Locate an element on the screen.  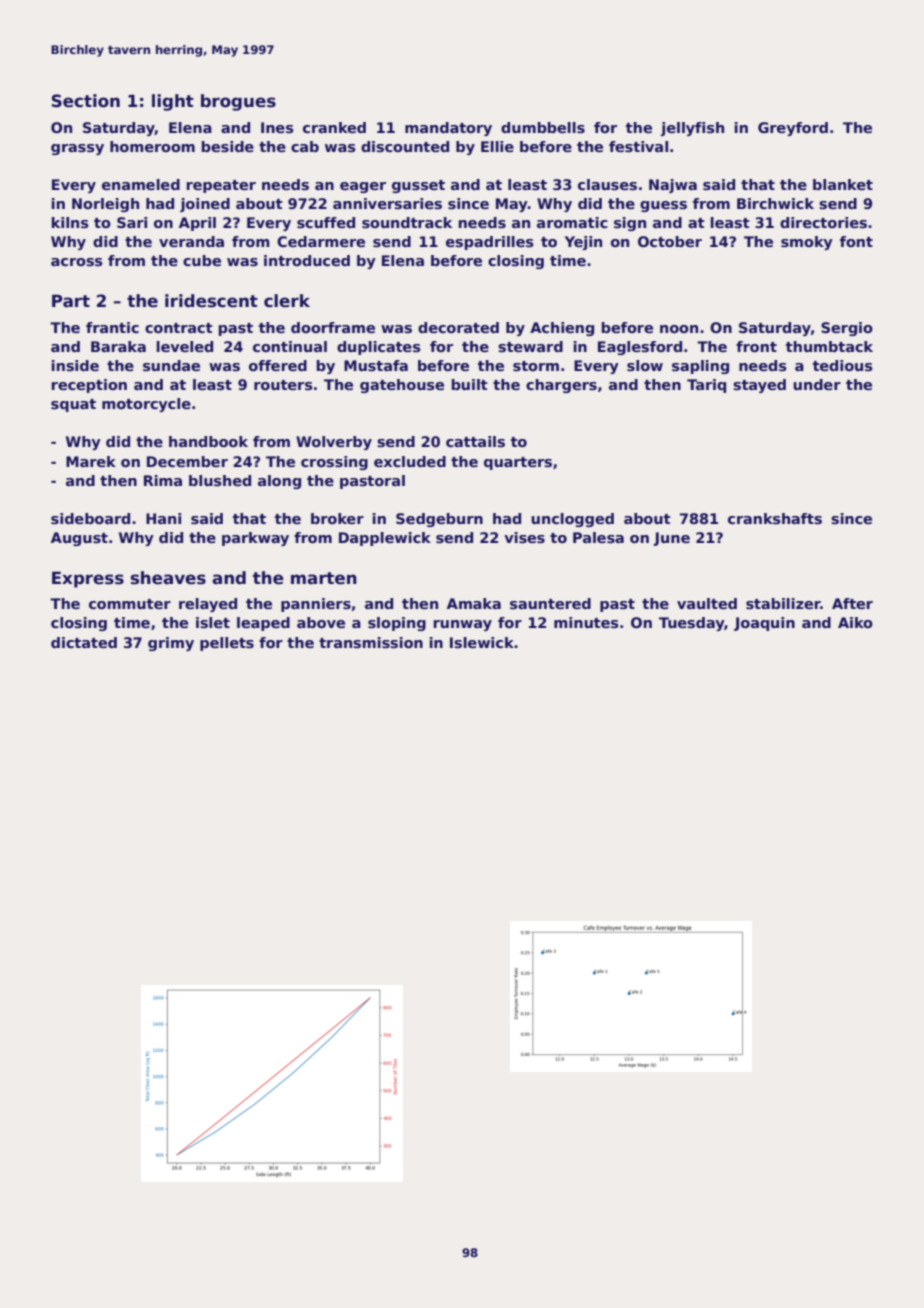
Najwa is located at coordinates (673, 186).
